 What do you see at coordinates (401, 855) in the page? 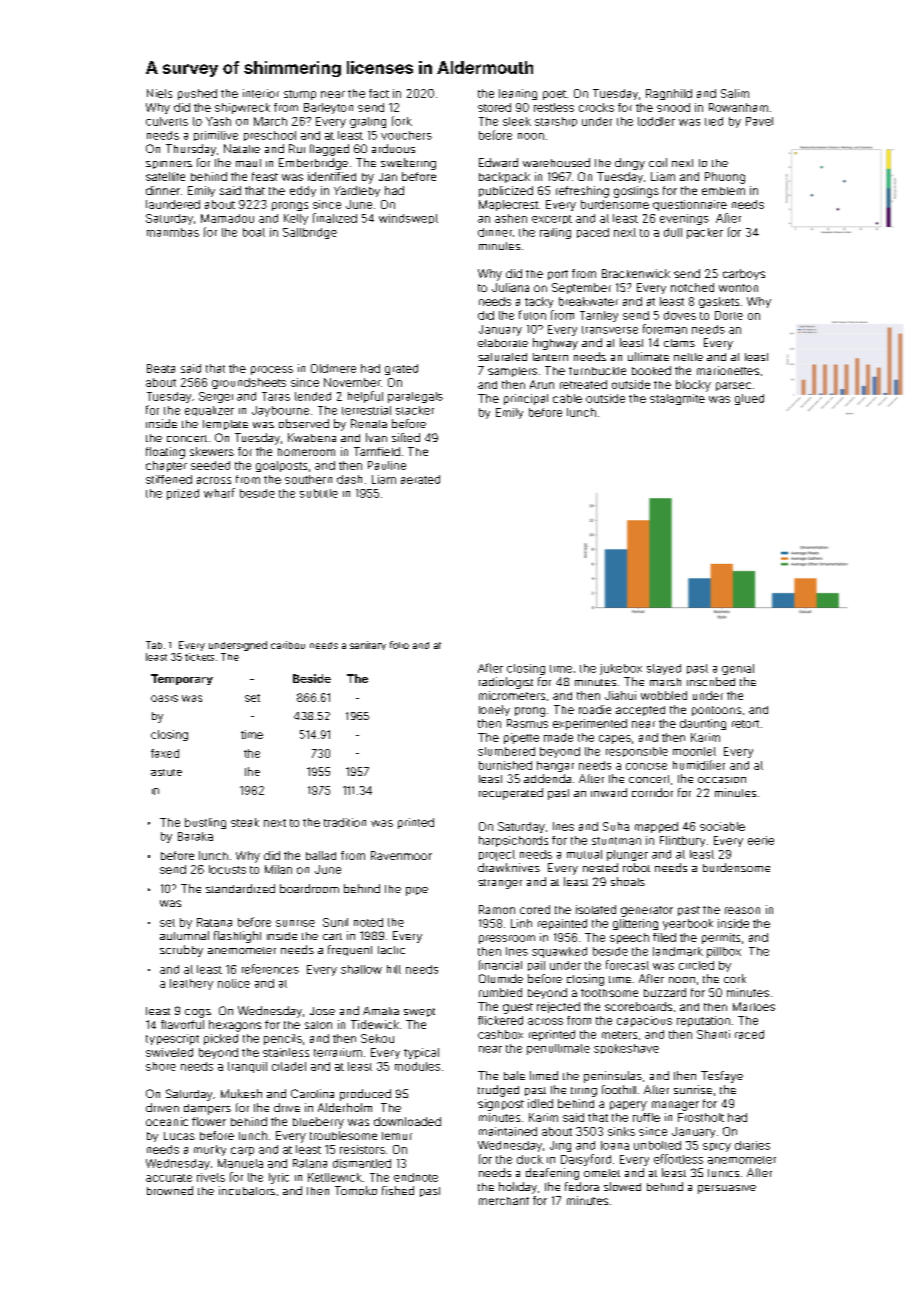
I see `Ravenmoor` at bounding box center [401, 855].
